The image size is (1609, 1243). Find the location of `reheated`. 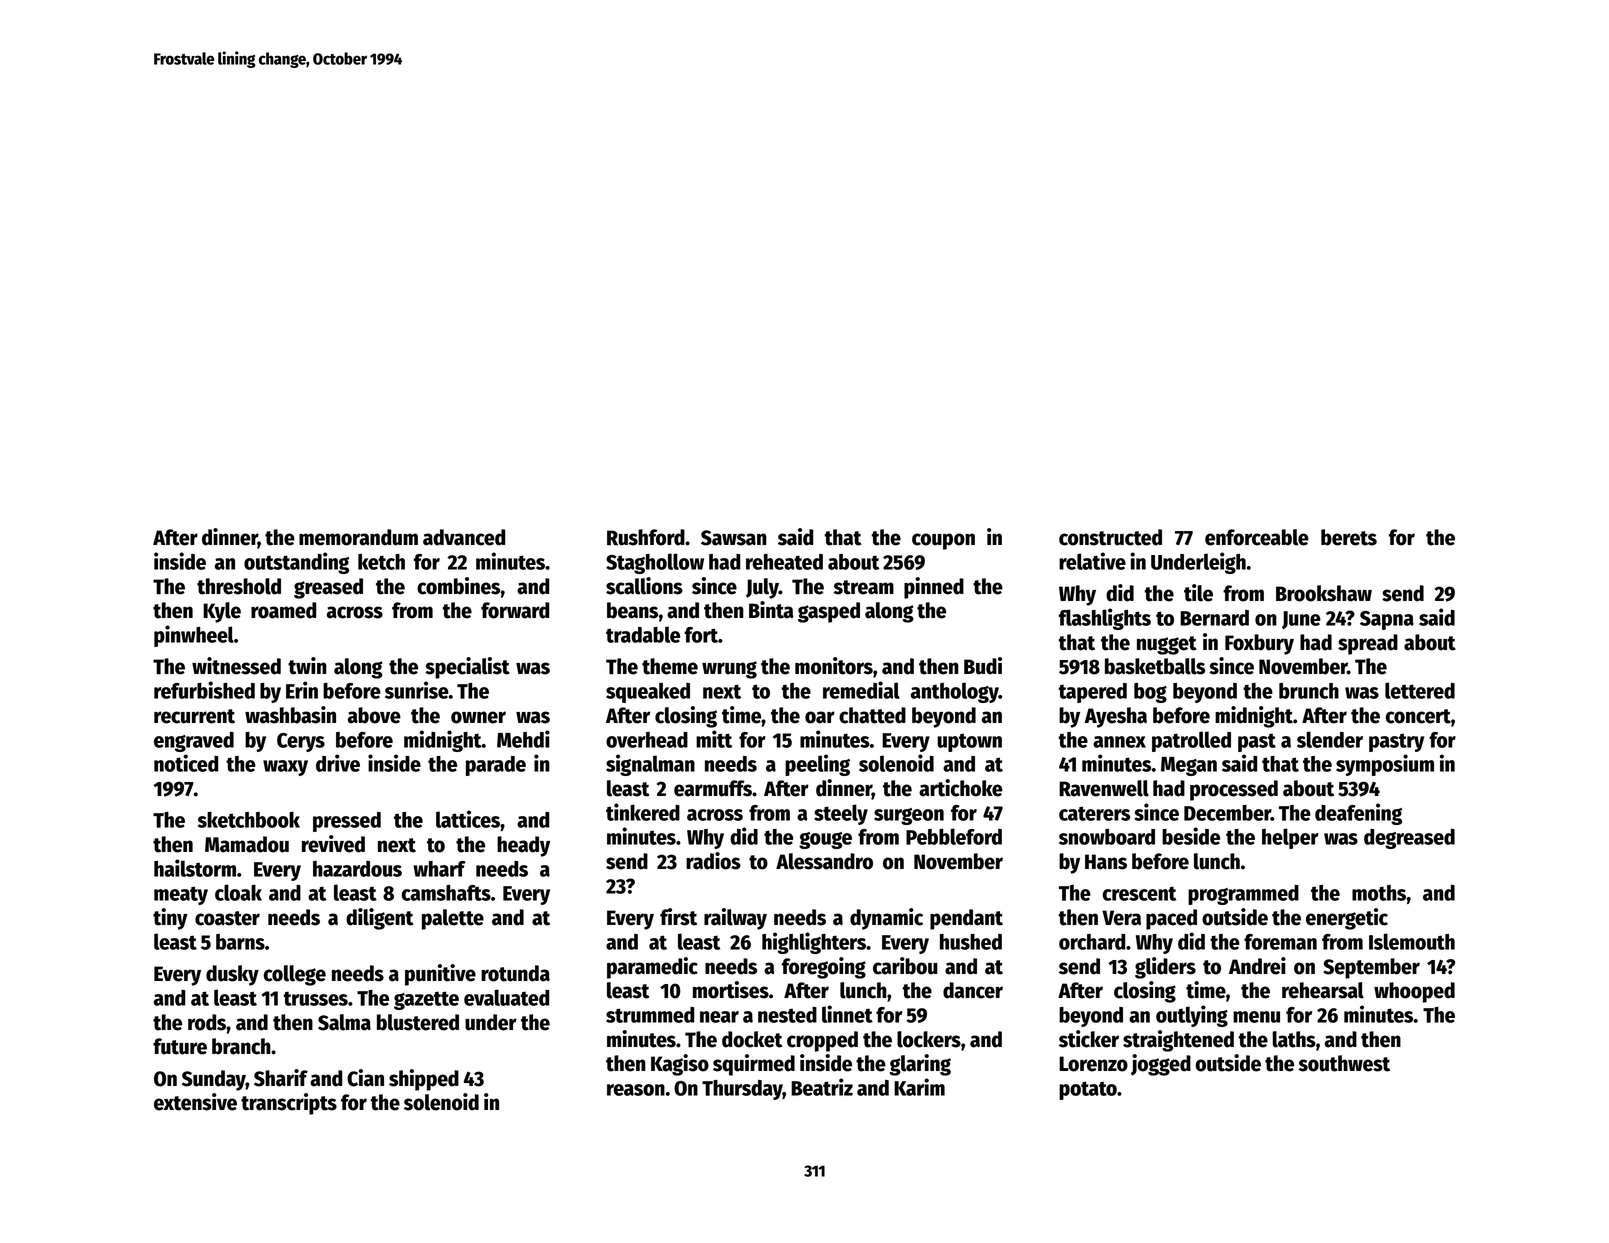

reheated is located at coordinates (784, 562).
